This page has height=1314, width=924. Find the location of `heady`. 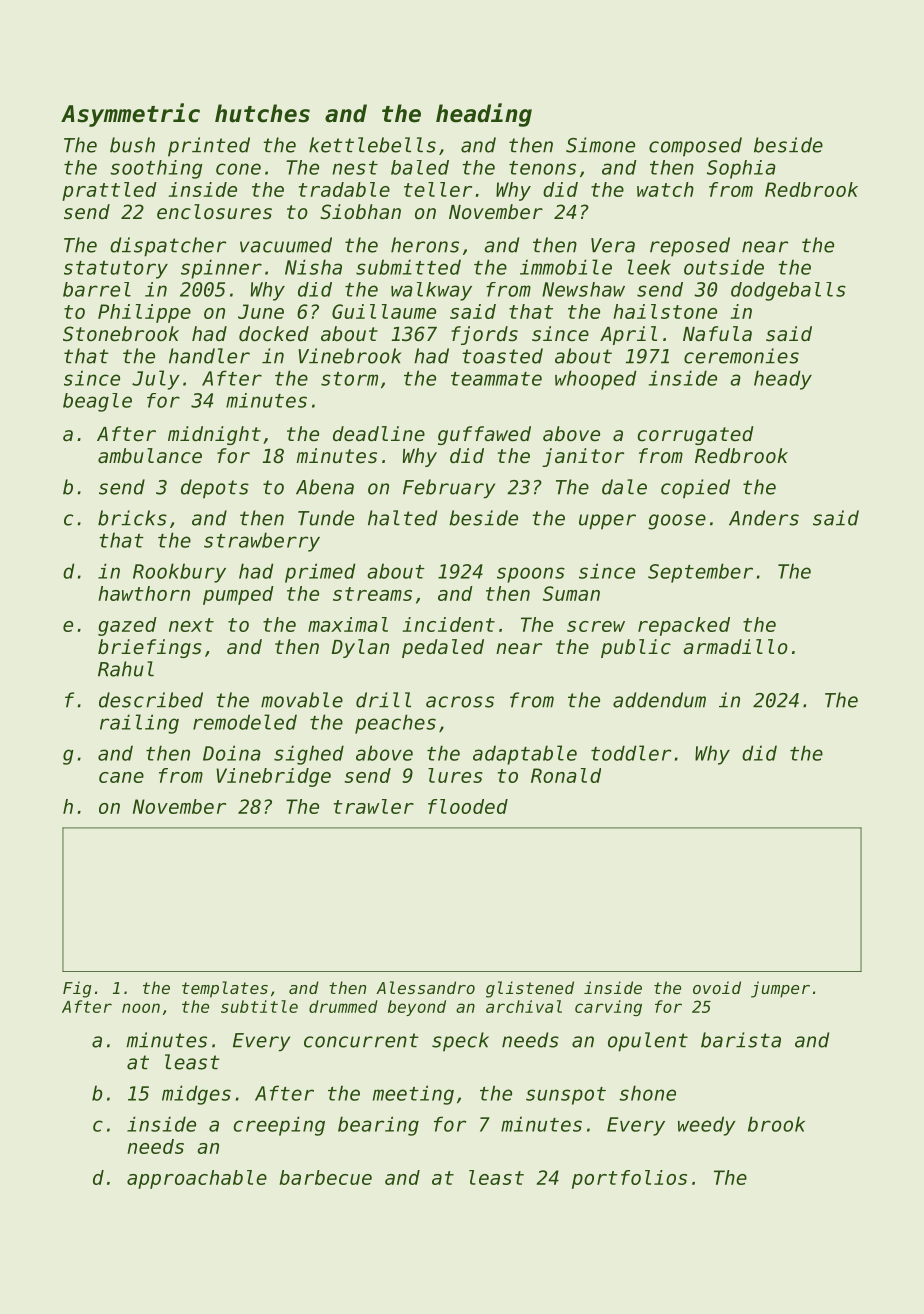

heady is located at coordinates (783, 380).
